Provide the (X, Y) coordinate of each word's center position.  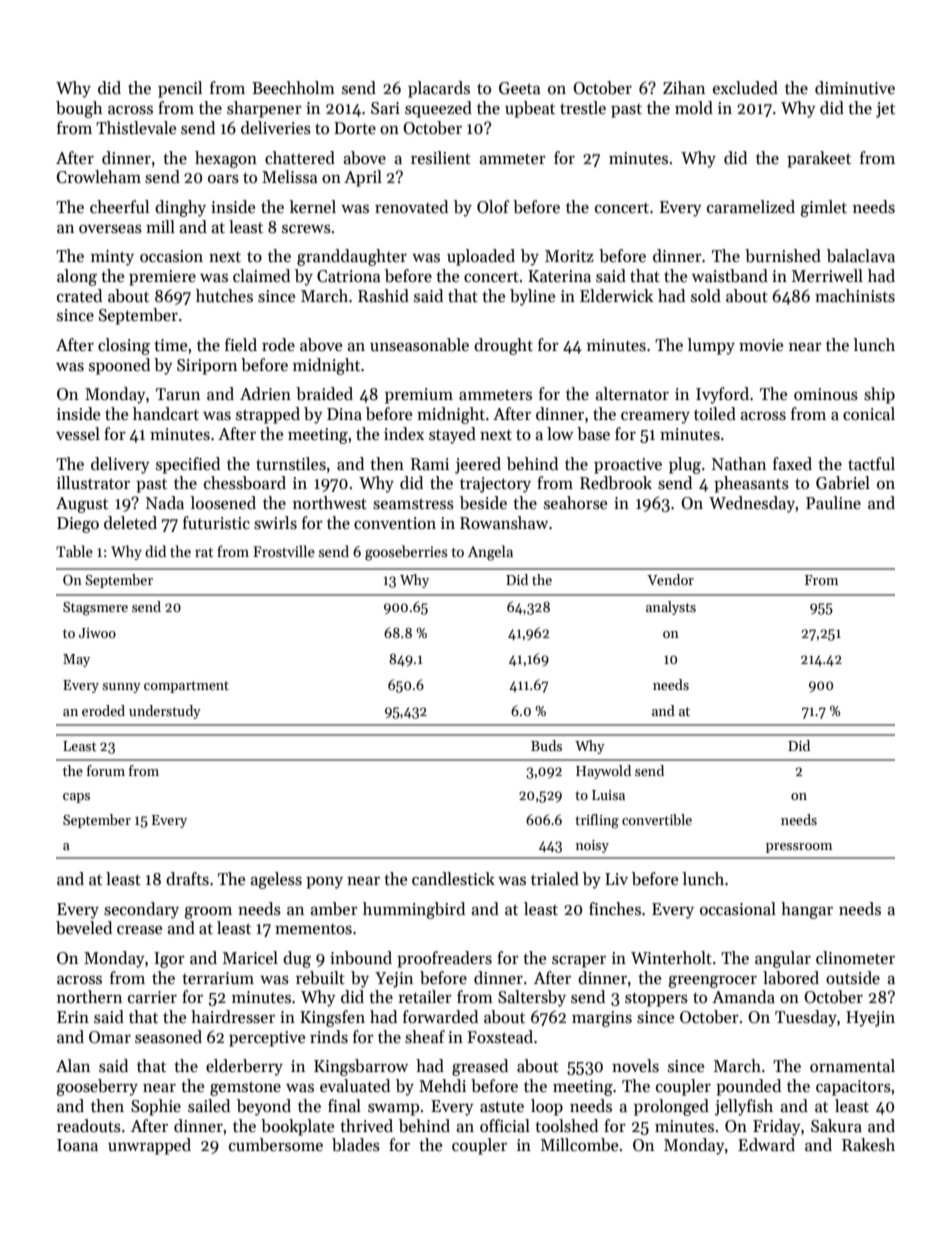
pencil (180, 89)
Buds (546, 745)
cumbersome (276, 1145)
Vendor (670, 579)
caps (76, 798)
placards (439, 89)
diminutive (855, 88)
